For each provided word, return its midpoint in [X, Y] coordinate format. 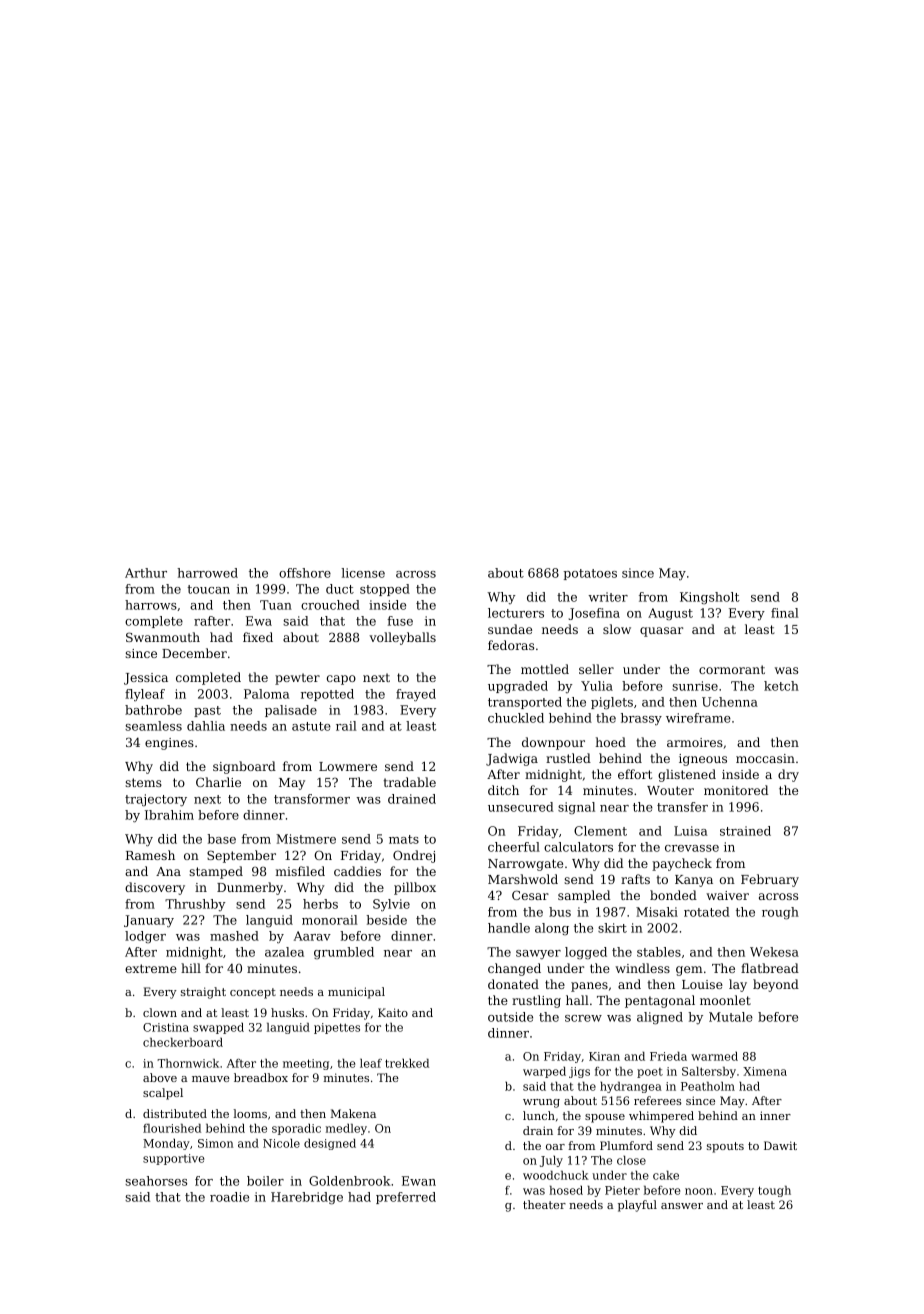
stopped [385, 590]
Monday [166, 1144]
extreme [151, 968]
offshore [305, 573]
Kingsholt [710, 598]
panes [589, 987]
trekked [407, 1063]
